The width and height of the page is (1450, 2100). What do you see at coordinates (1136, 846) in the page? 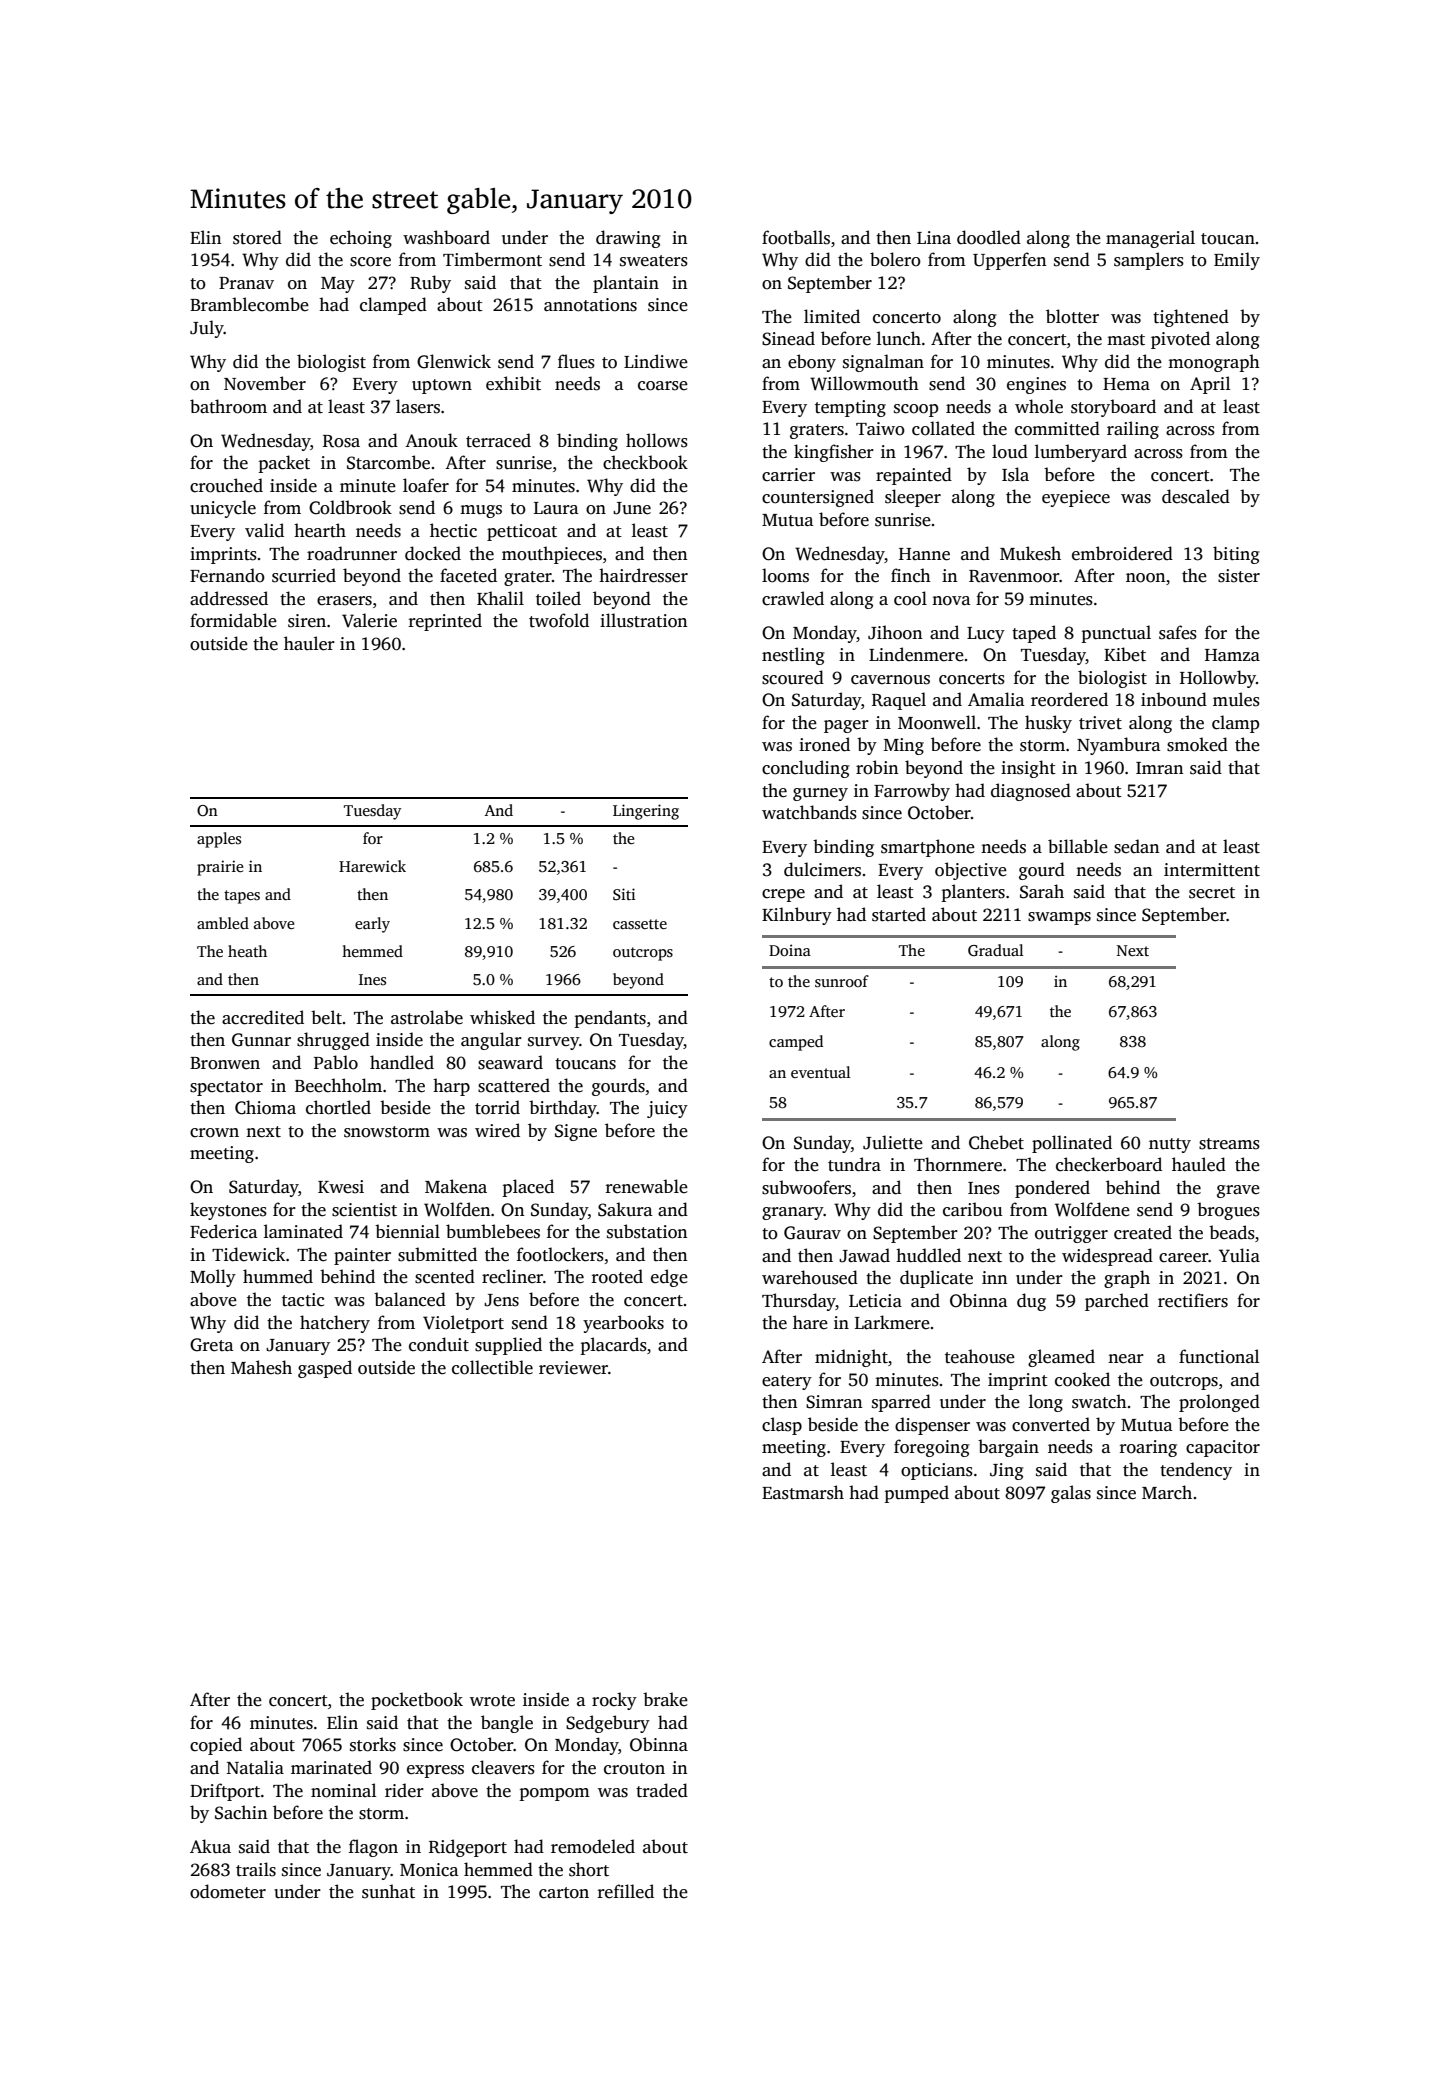
I see `sedan` at bounding box center [1136, 846].
